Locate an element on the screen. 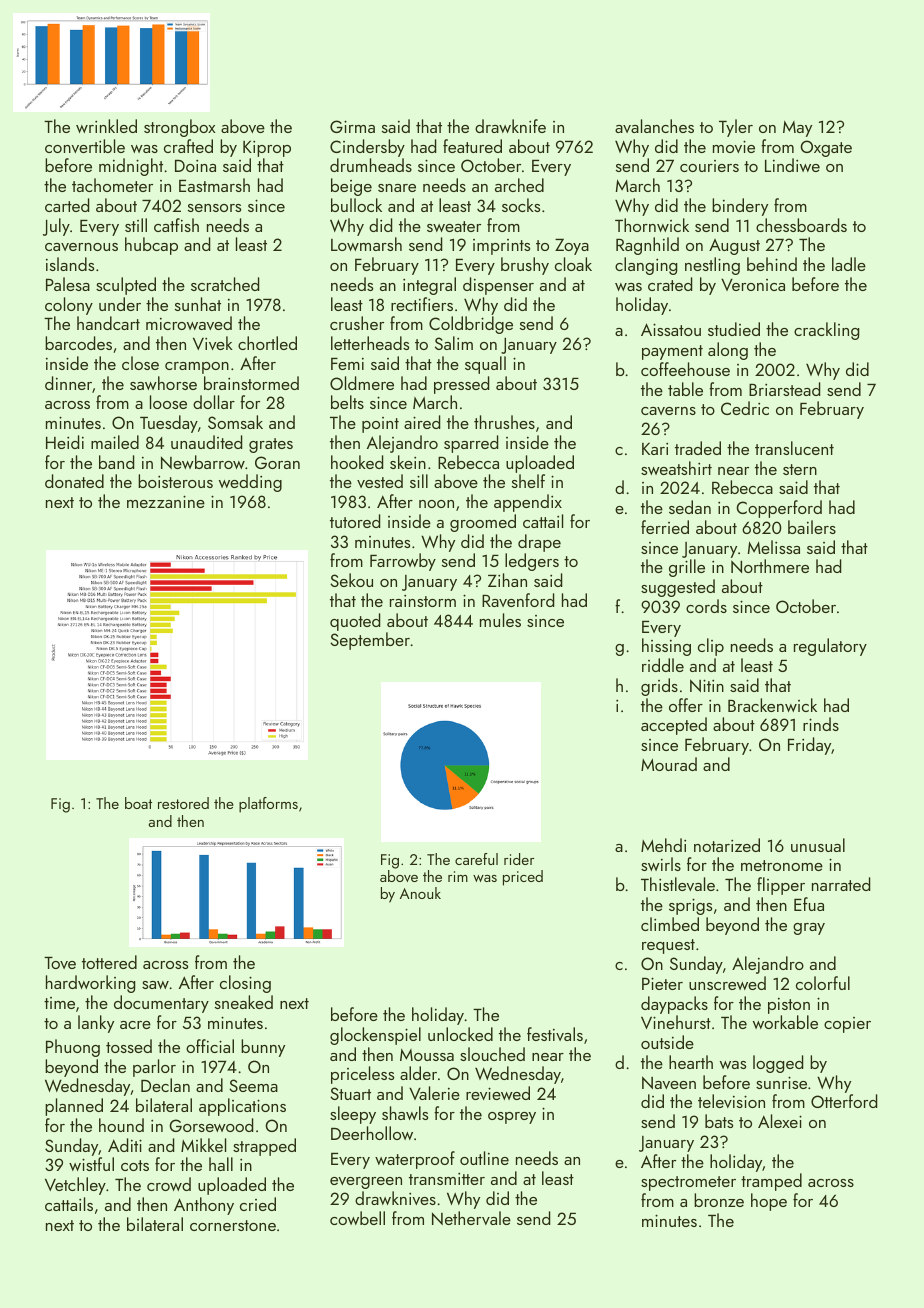 Image resolution: width=924 pixels, height=1308 pixels. stern is located at coordinates (800, 469).
